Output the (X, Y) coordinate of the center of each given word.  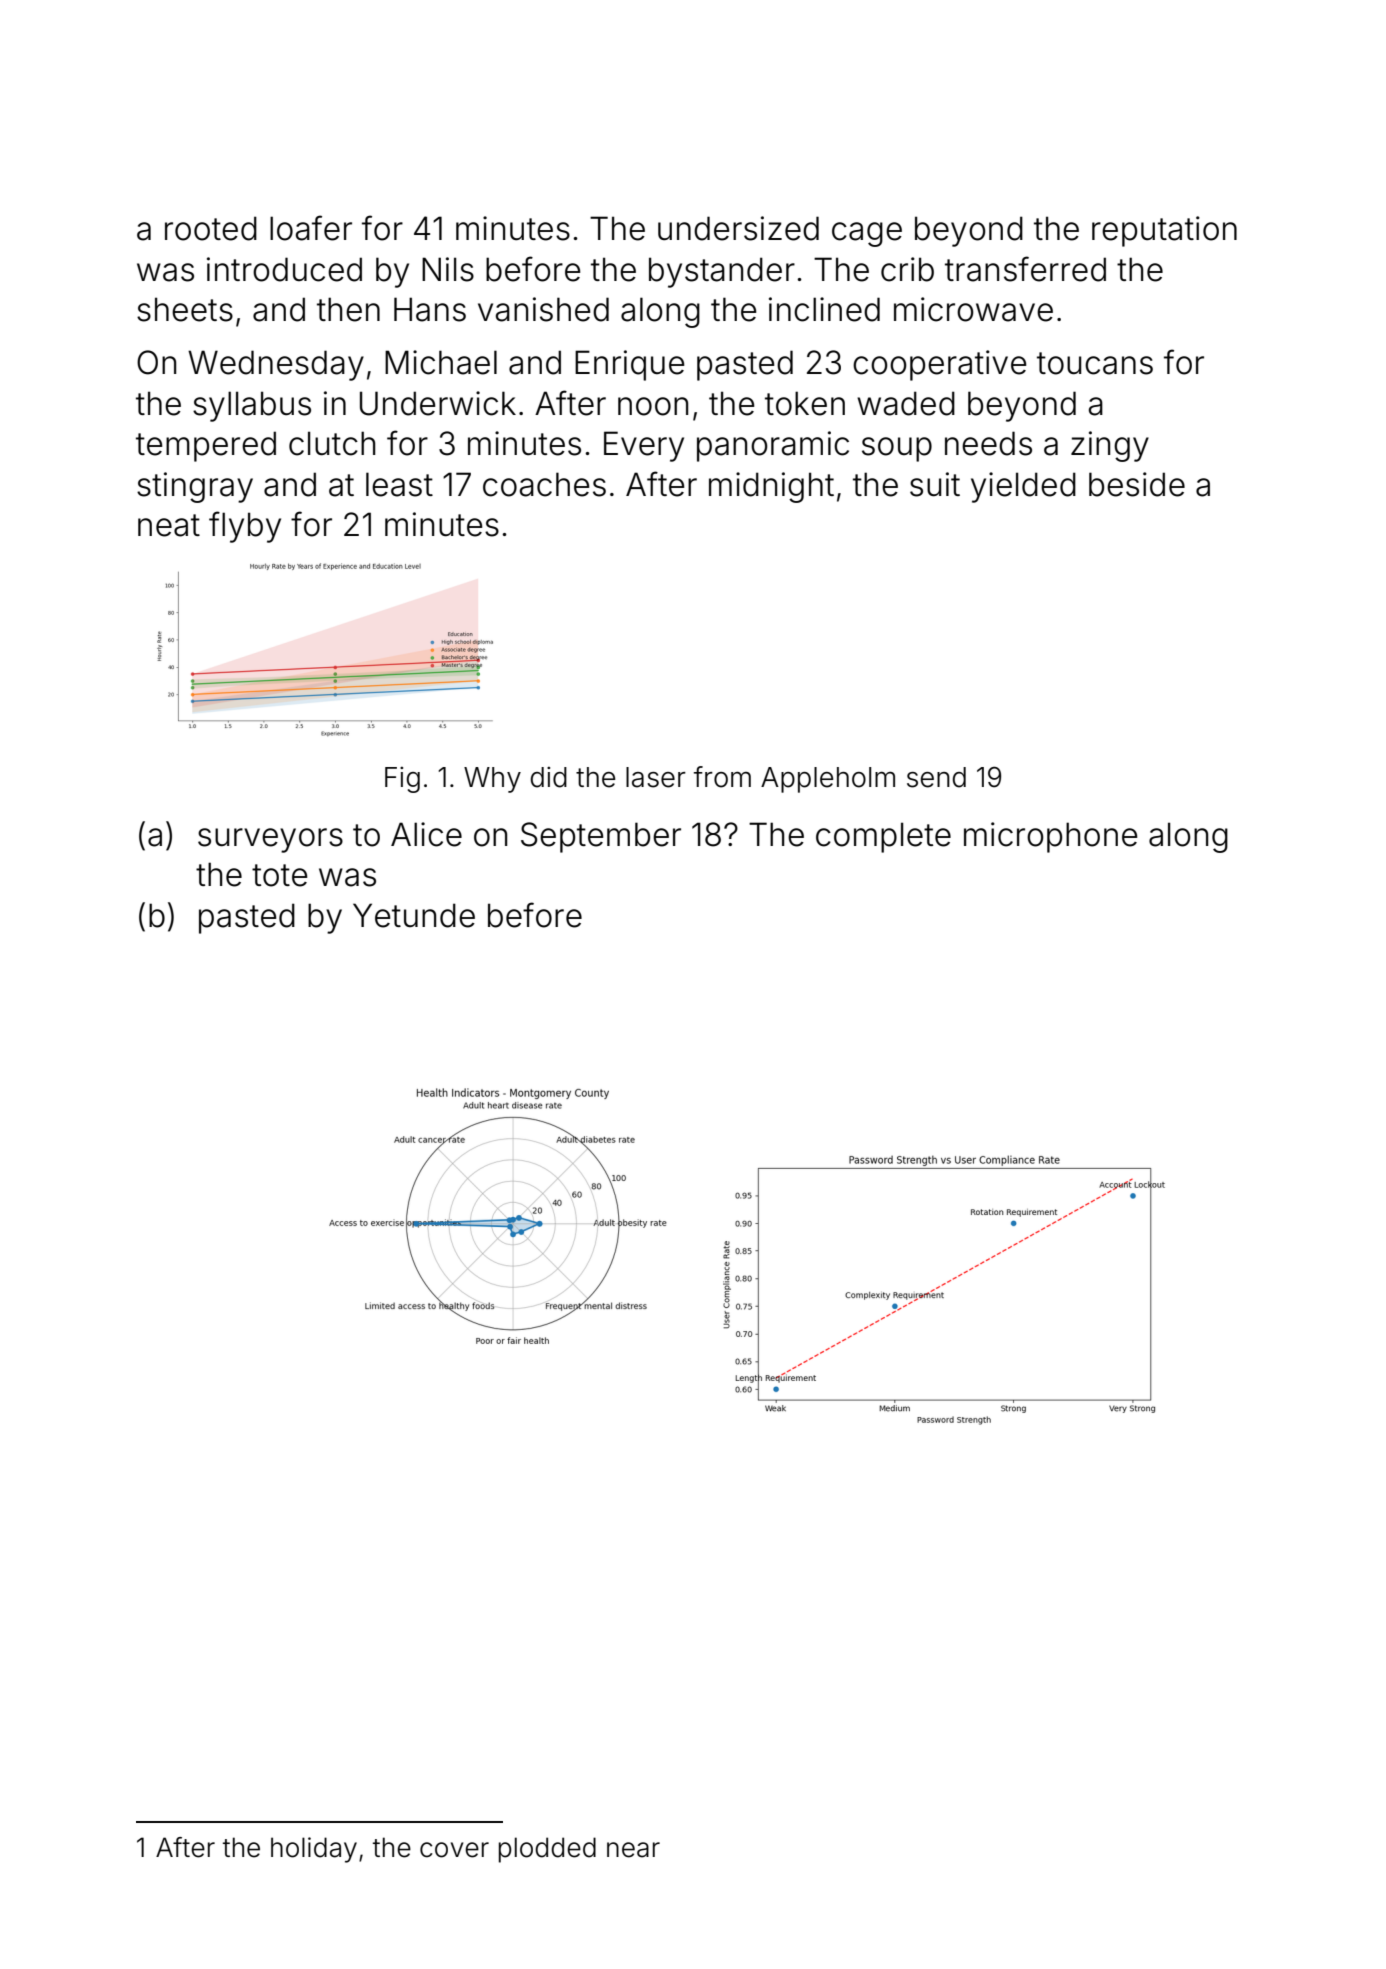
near (633, 1850)
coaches (544, 484)
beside (1137, 484)
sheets (185, 309)
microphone (1050, 837)
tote (279, 875)
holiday (314, 1850)
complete (883, 837)
